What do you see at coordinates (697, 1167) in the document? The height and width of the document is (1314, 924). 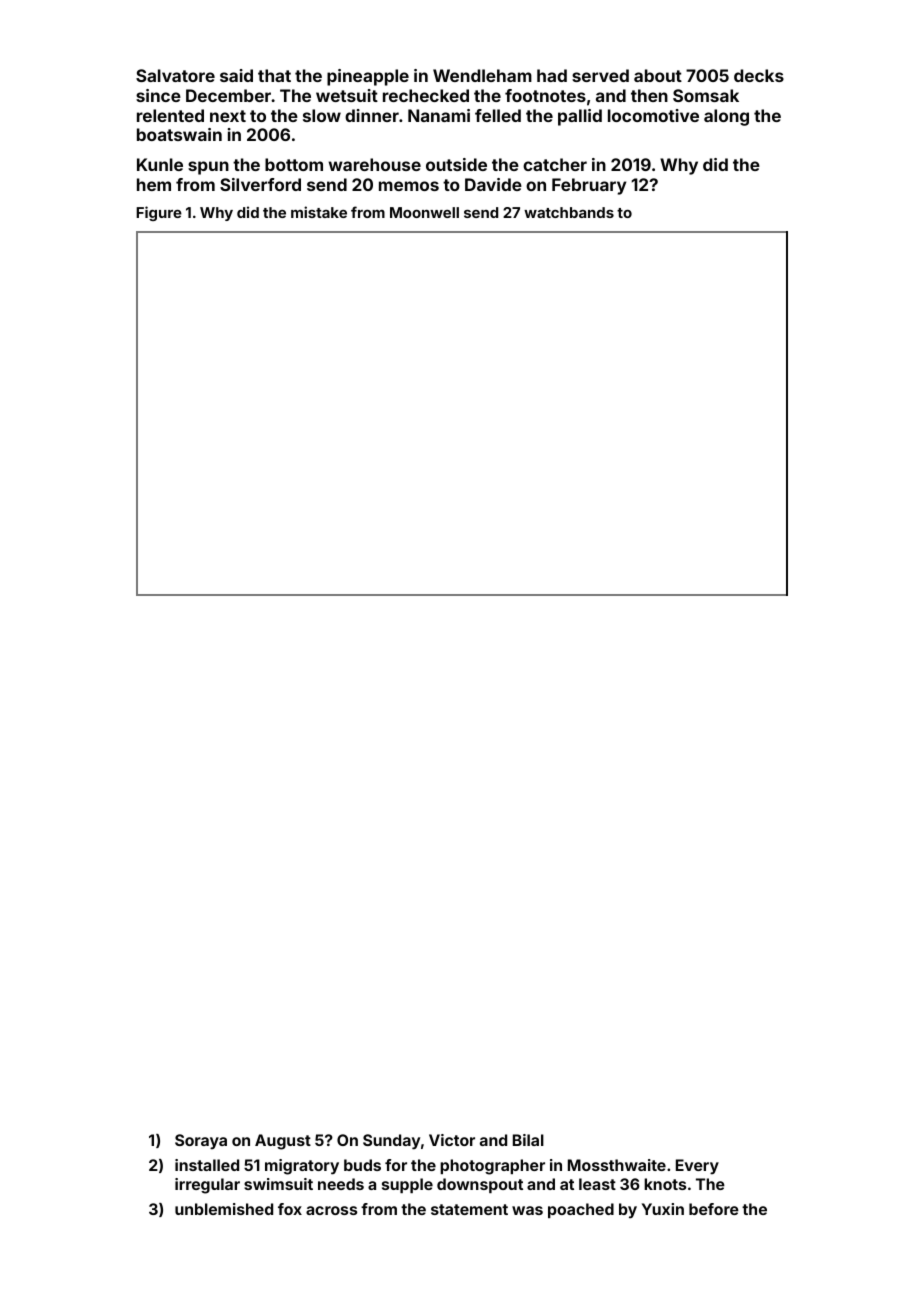 I see `Every` at bounding box center [697, 1167].
